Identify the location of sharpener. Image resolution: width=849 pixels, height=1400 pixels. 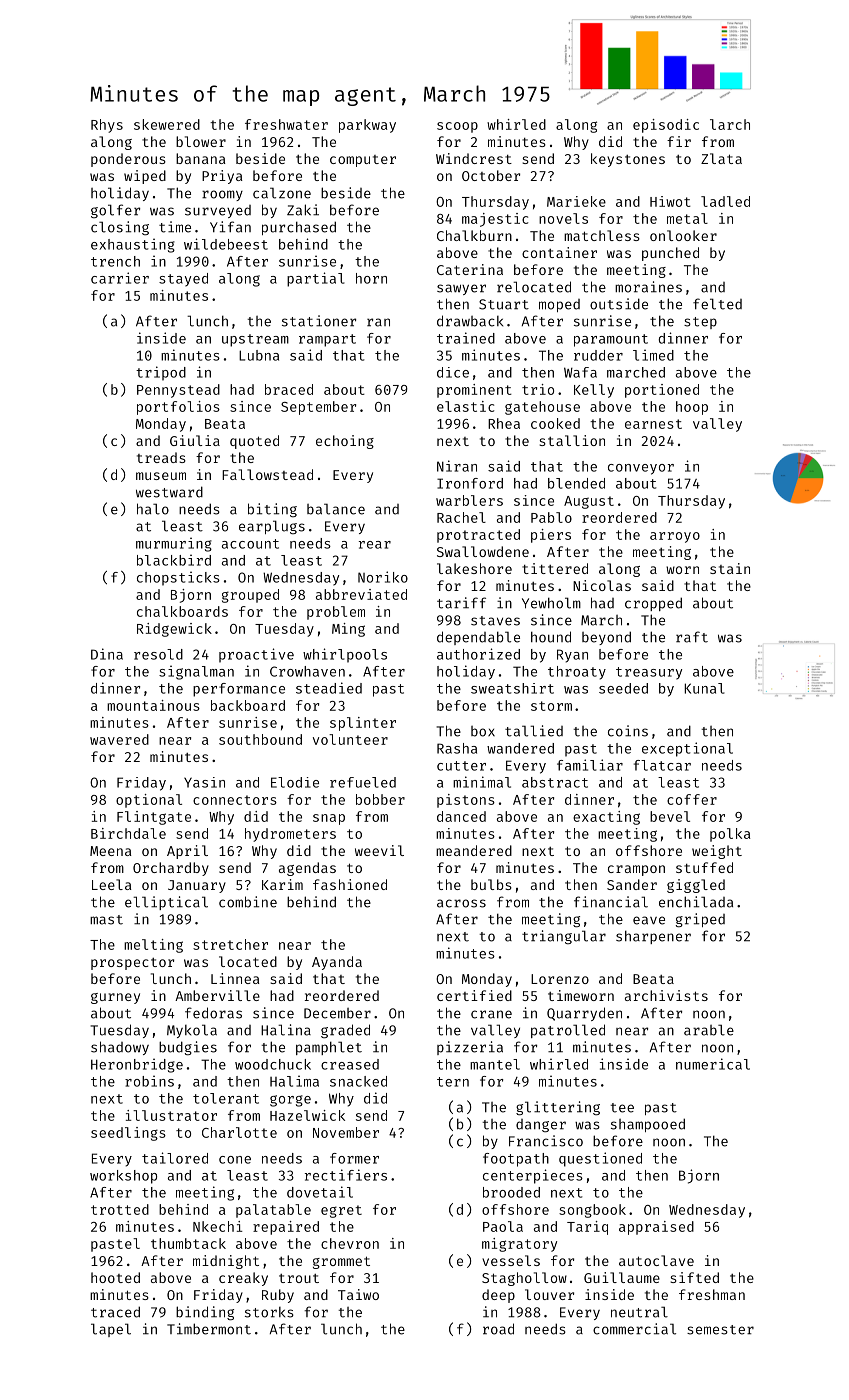
(653, 937).
